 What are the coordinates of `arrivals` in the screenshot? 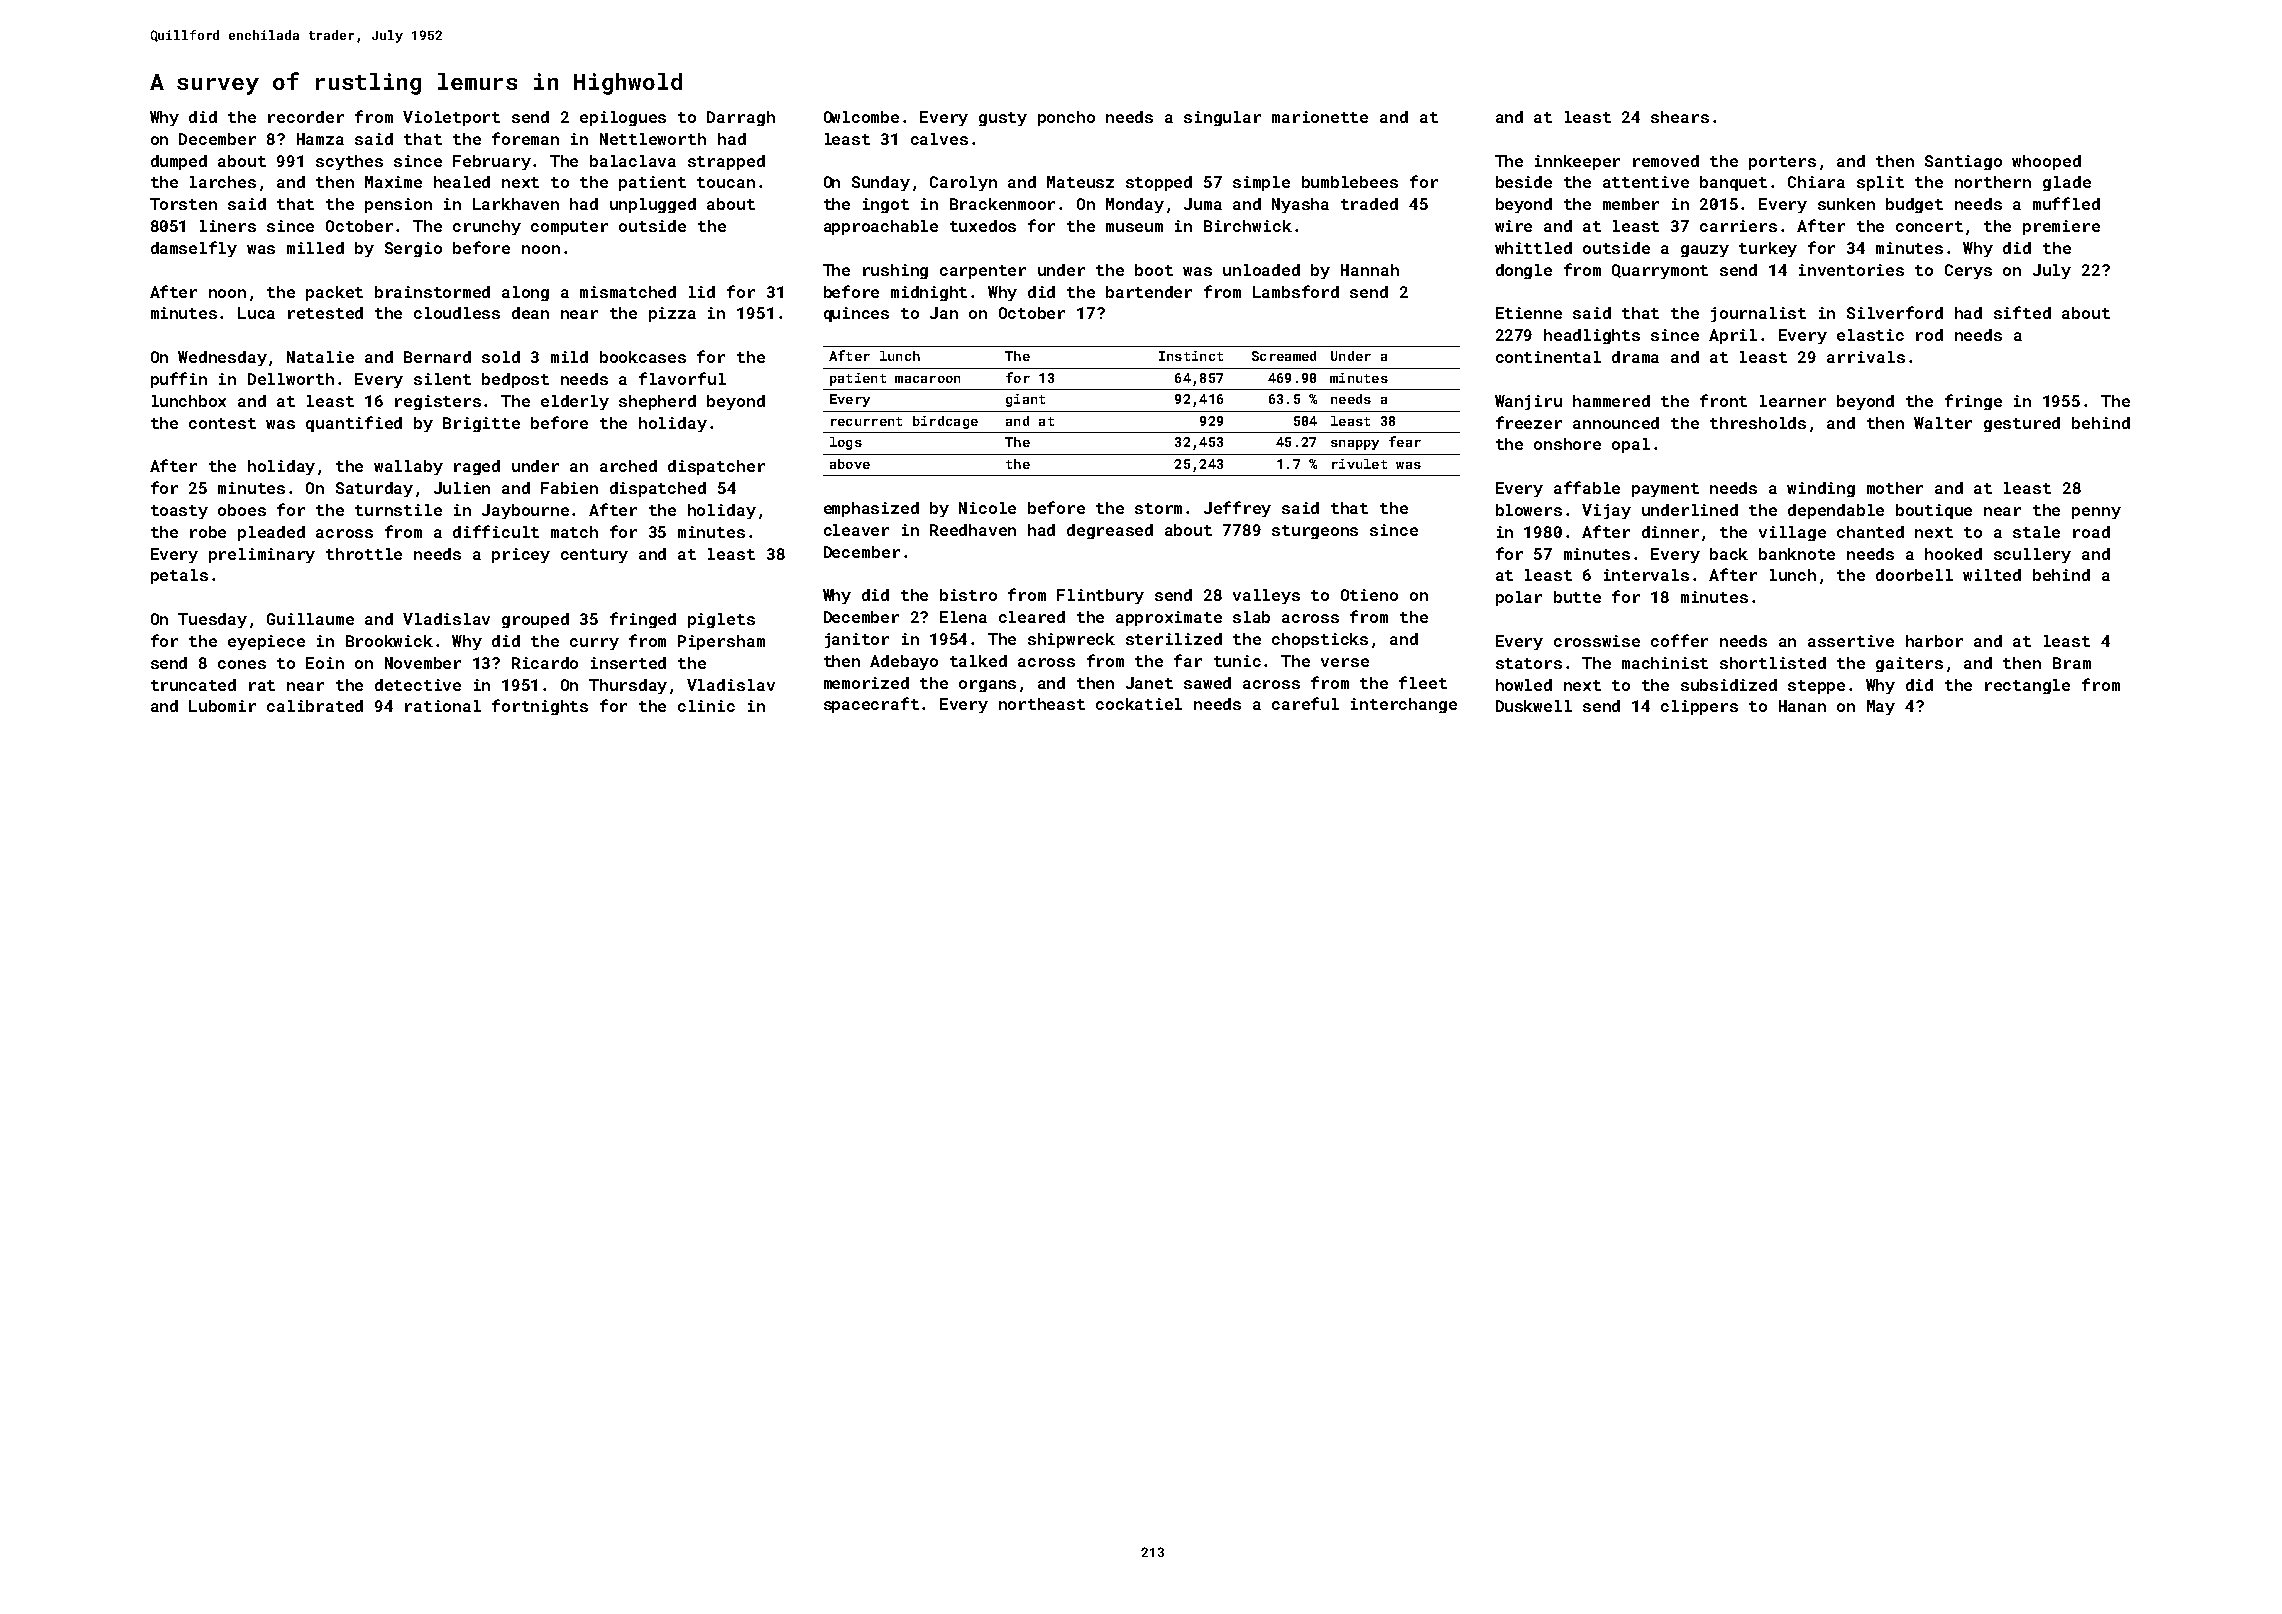 It's located at (1866, 357).
